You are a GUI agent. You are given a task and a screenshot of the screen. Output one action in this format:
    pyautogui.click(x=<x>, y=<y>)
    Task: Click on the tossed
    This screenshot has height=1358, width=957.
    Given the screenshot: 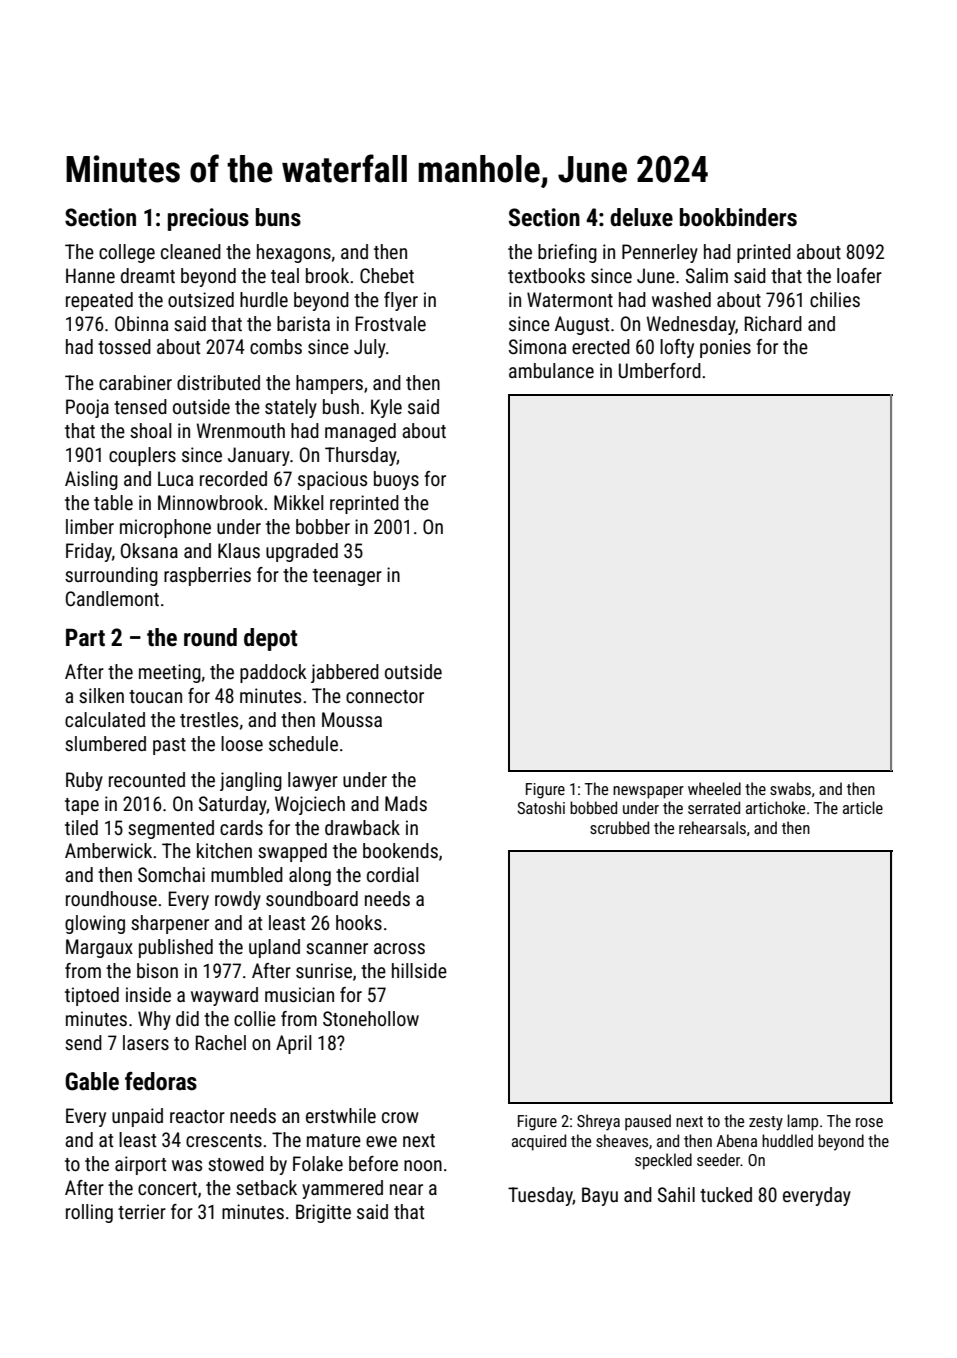 What is the action you would take?
    pyautogui.click(x=124, y=346)
